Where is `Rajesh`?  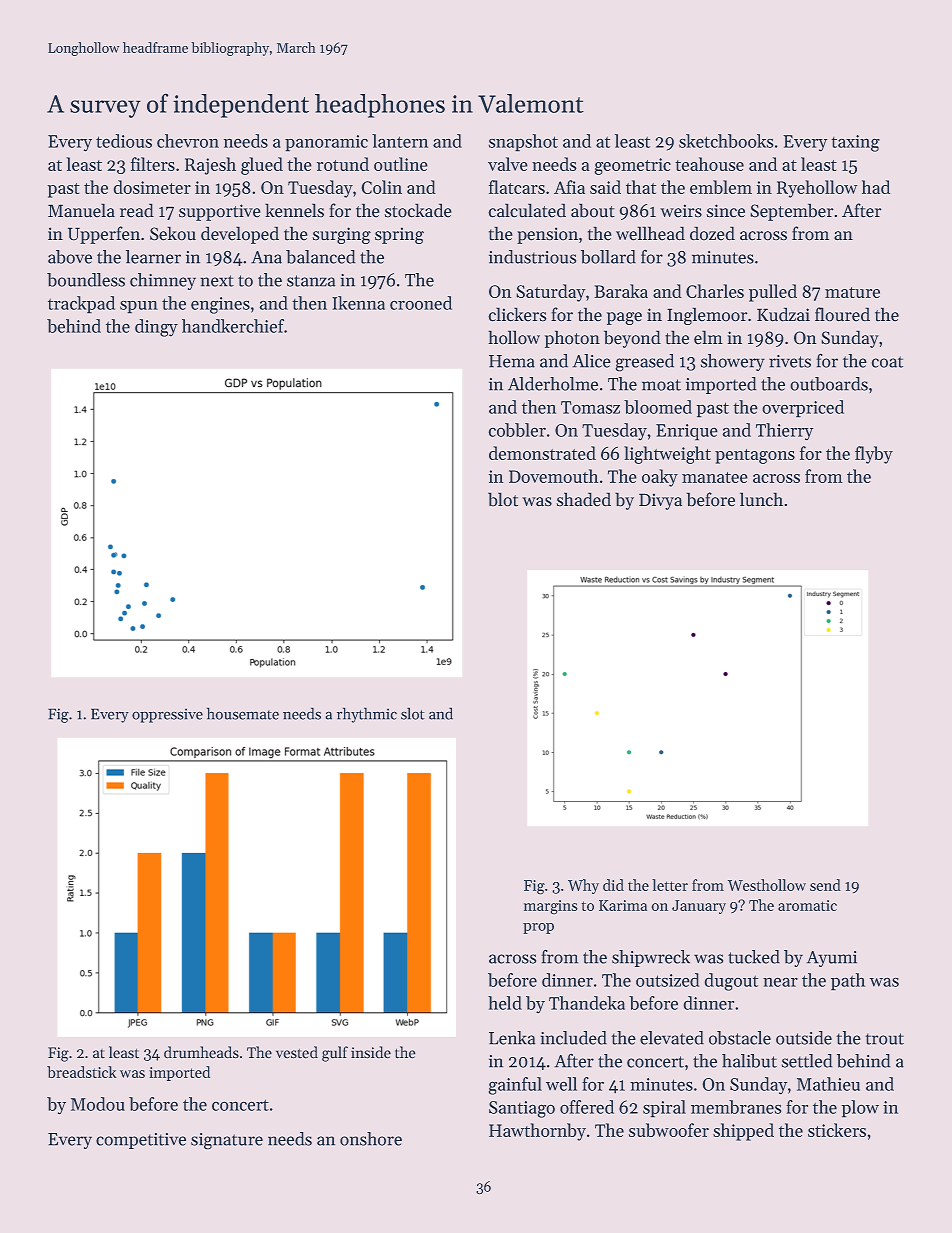
Rajesh is located at coordinates (210, 166).
